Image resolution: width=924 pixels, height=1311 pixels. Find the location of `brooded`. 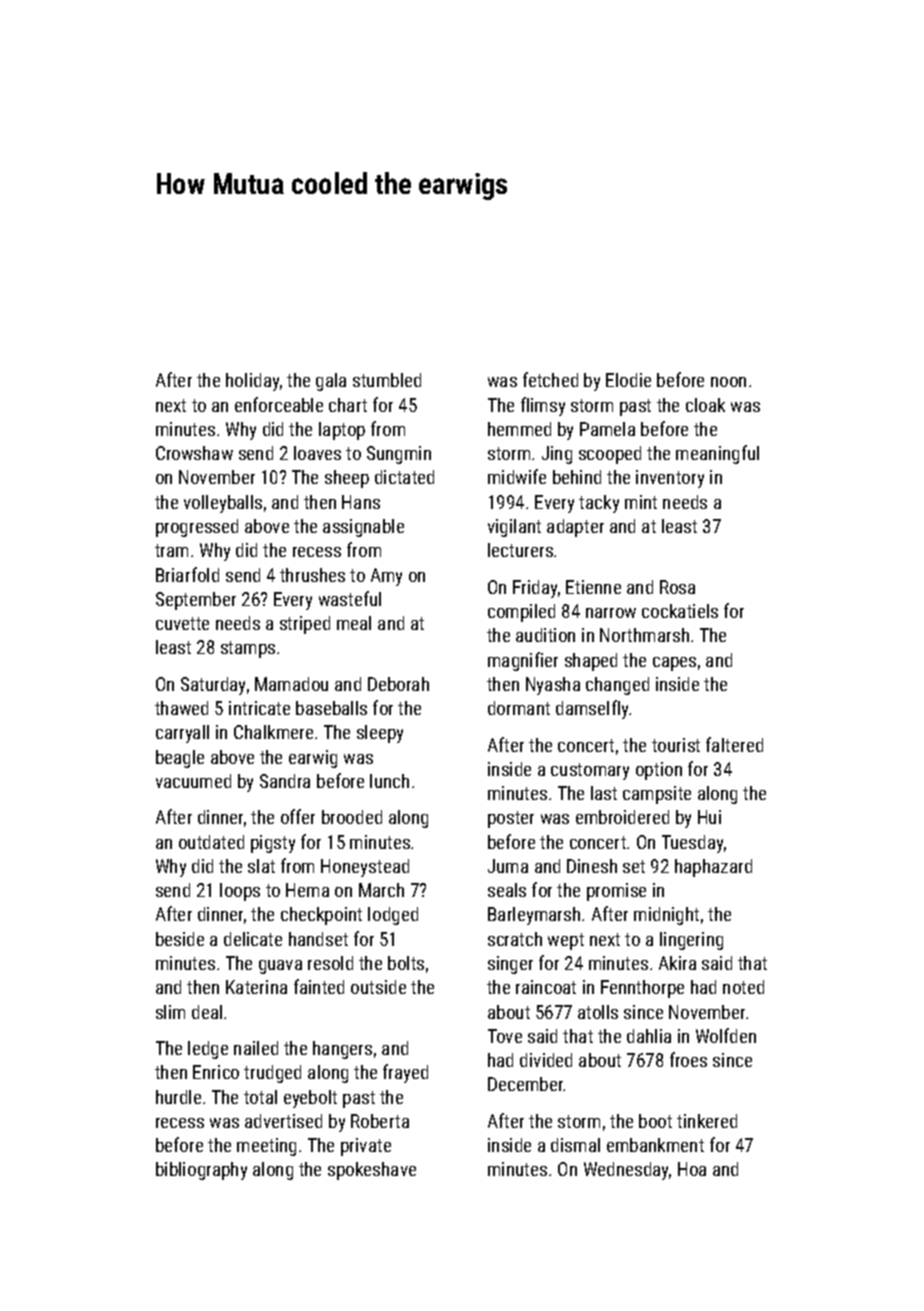

brooded is located at coordinates (352, 817).
